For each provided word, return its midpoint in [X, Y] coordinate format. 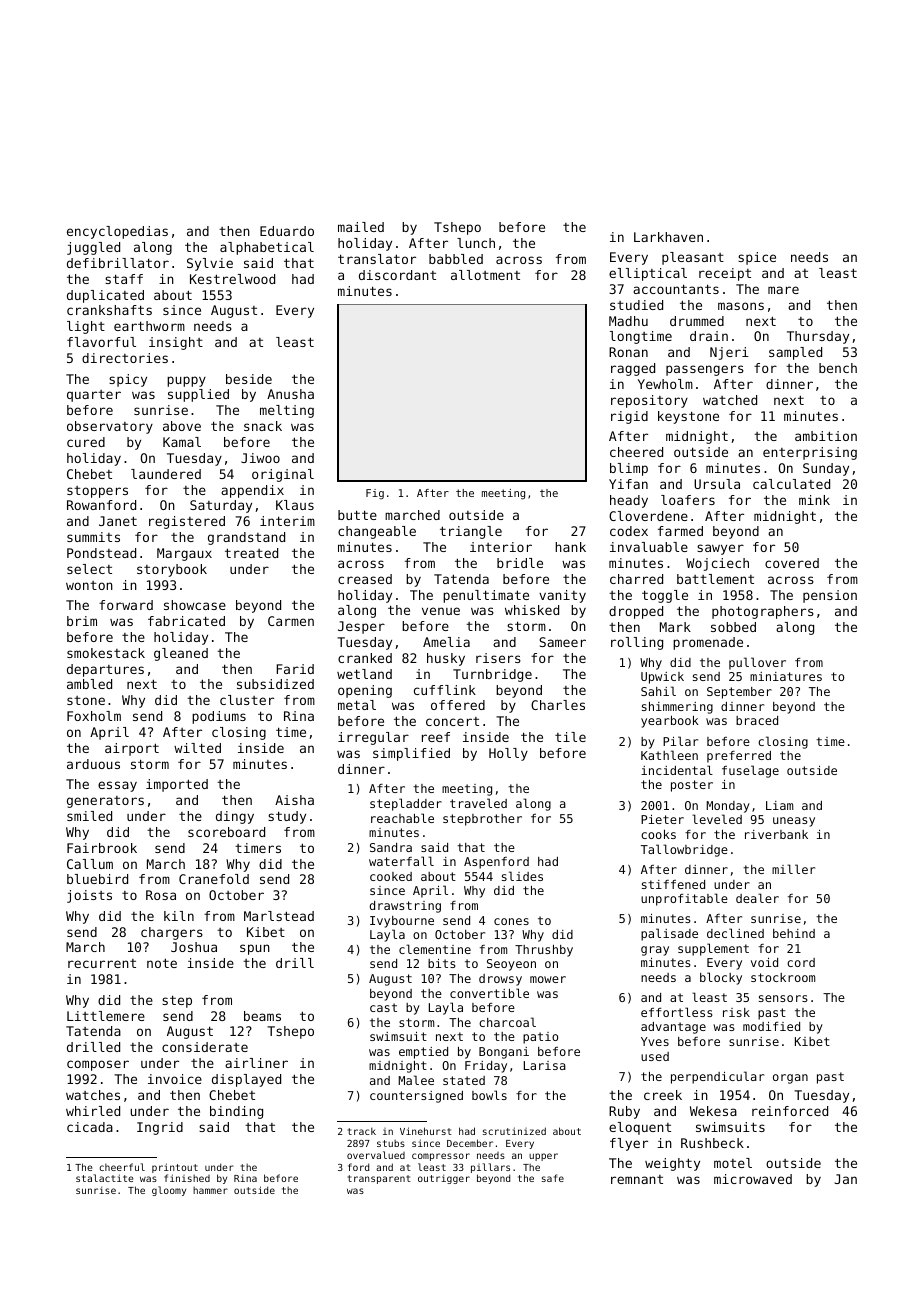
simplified [411, 754]
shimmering [677, 708]
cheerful [122, 1167]
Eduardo [287, 231]
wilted [197, 748]
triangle [471, 532]
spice [757, 258]
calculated [791, 484]
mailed [361, 227]
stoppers [97, 492]
